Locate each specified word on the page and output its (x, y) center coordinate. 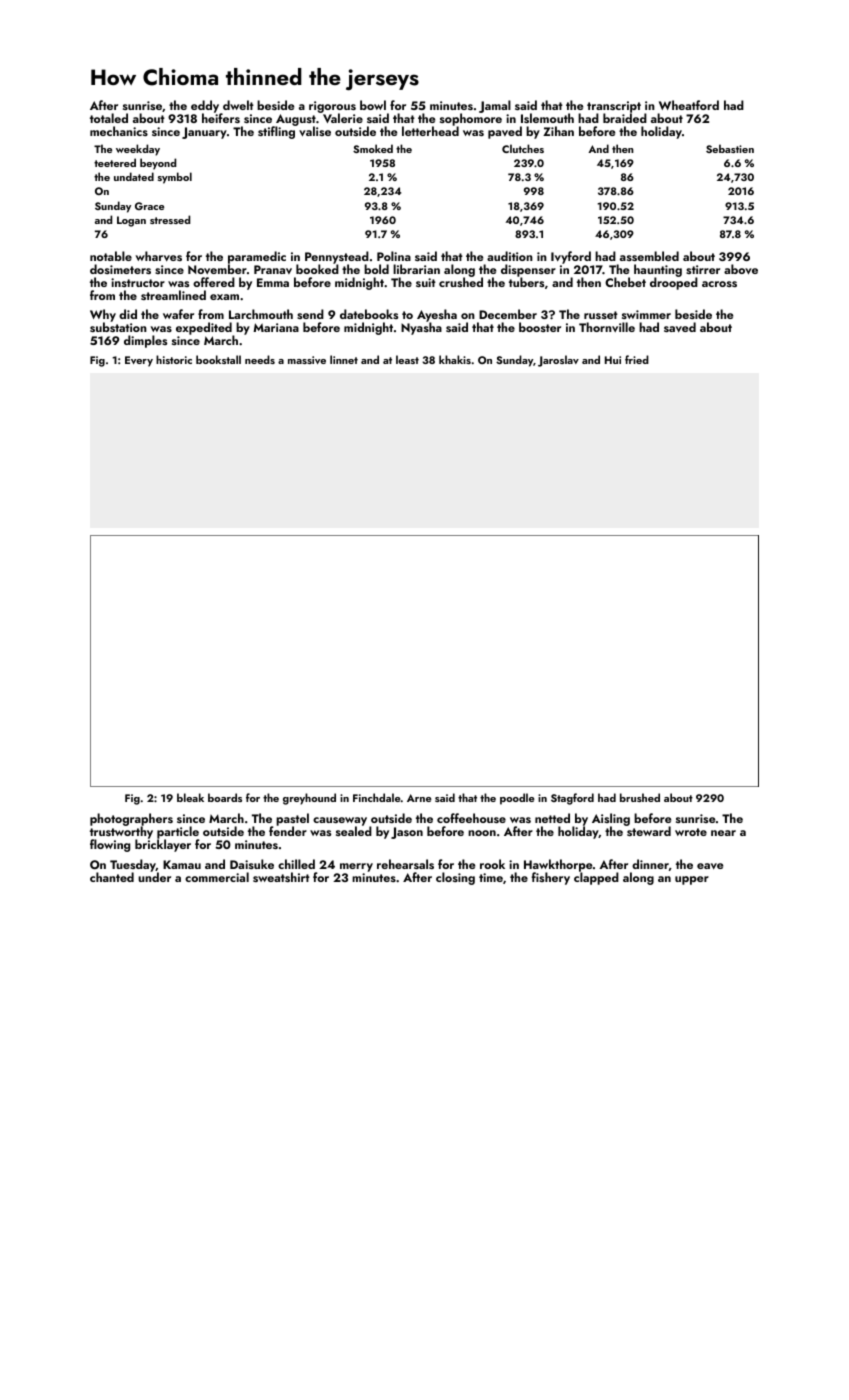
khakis (455, 359)
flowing (110, 845)
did (128, 314)
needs (260, 359)
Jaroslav (558, 361)
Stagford (572, 799)
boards (225, 797)
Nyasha (421, 329)
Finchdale (377, 797)
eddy (205, 106)
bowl (373, 105)
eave (710, 866)
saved (680, 327)
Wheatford (689, 105)
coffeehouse (471, 818)
